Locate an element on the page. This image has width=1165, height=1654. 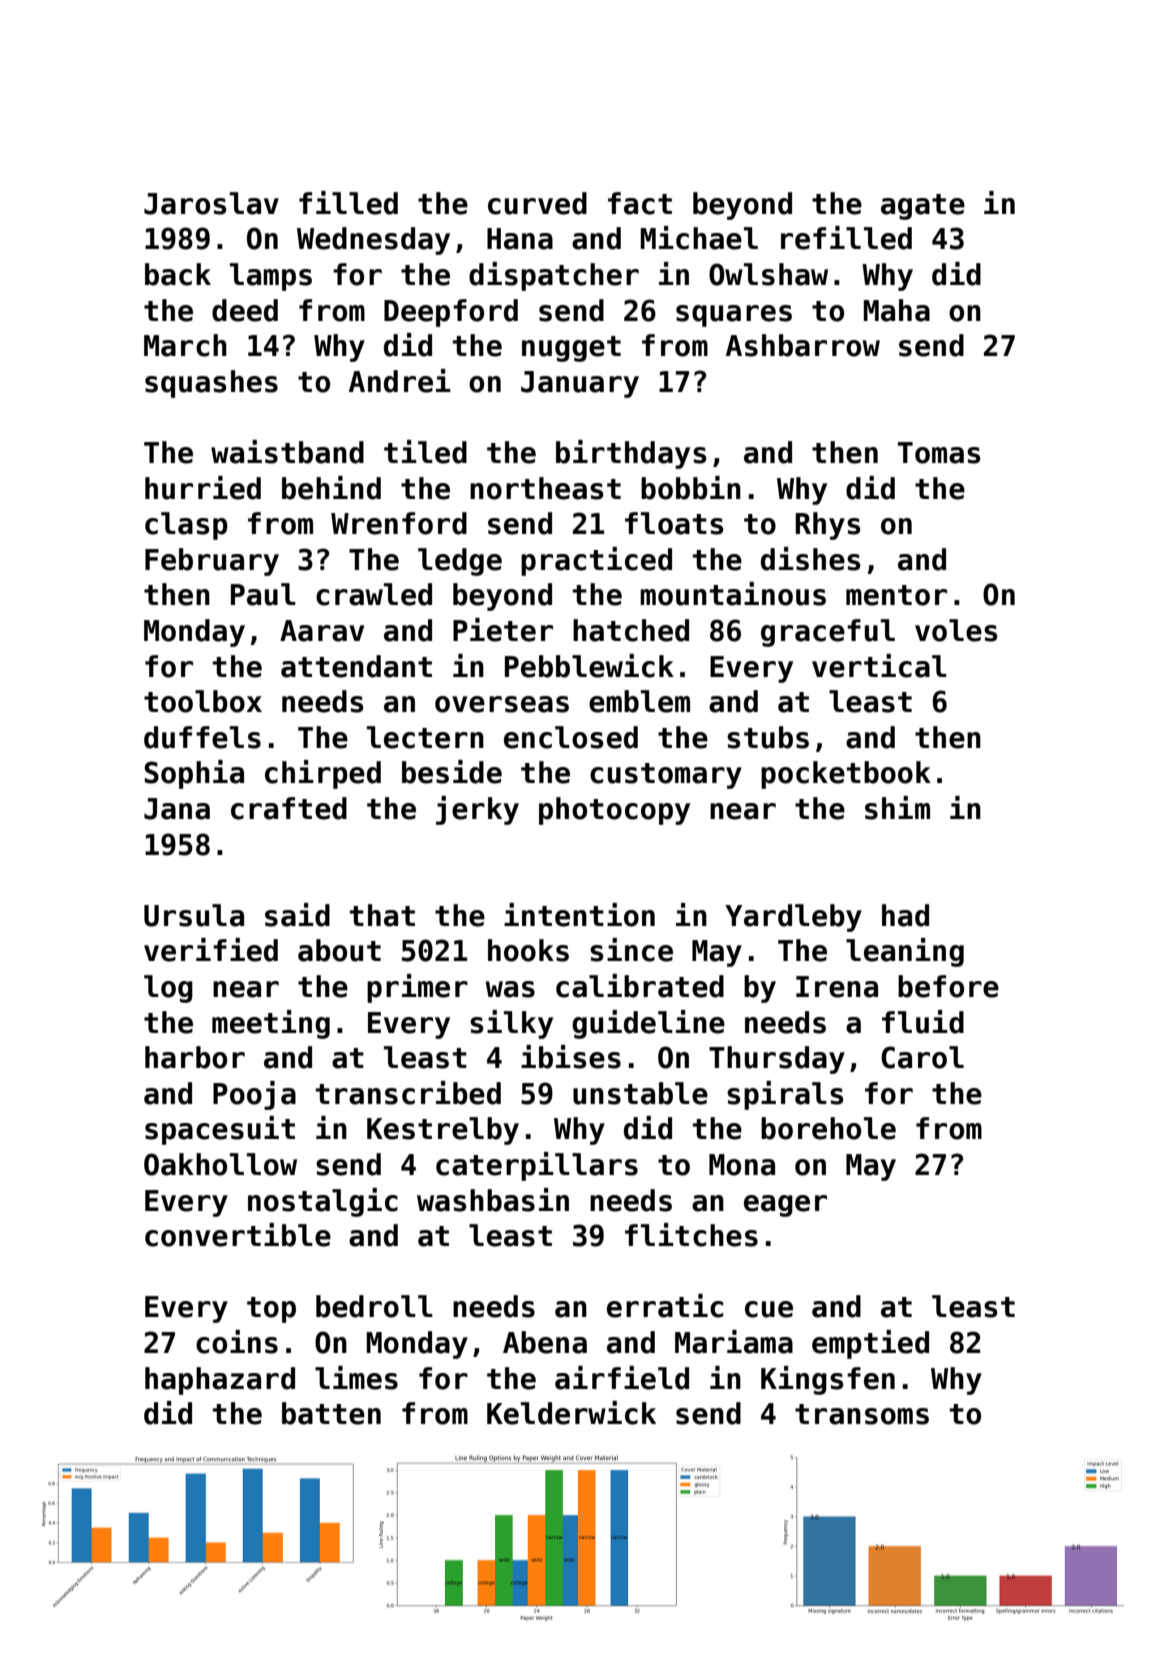
agate is located at coordinates (923, 207).
